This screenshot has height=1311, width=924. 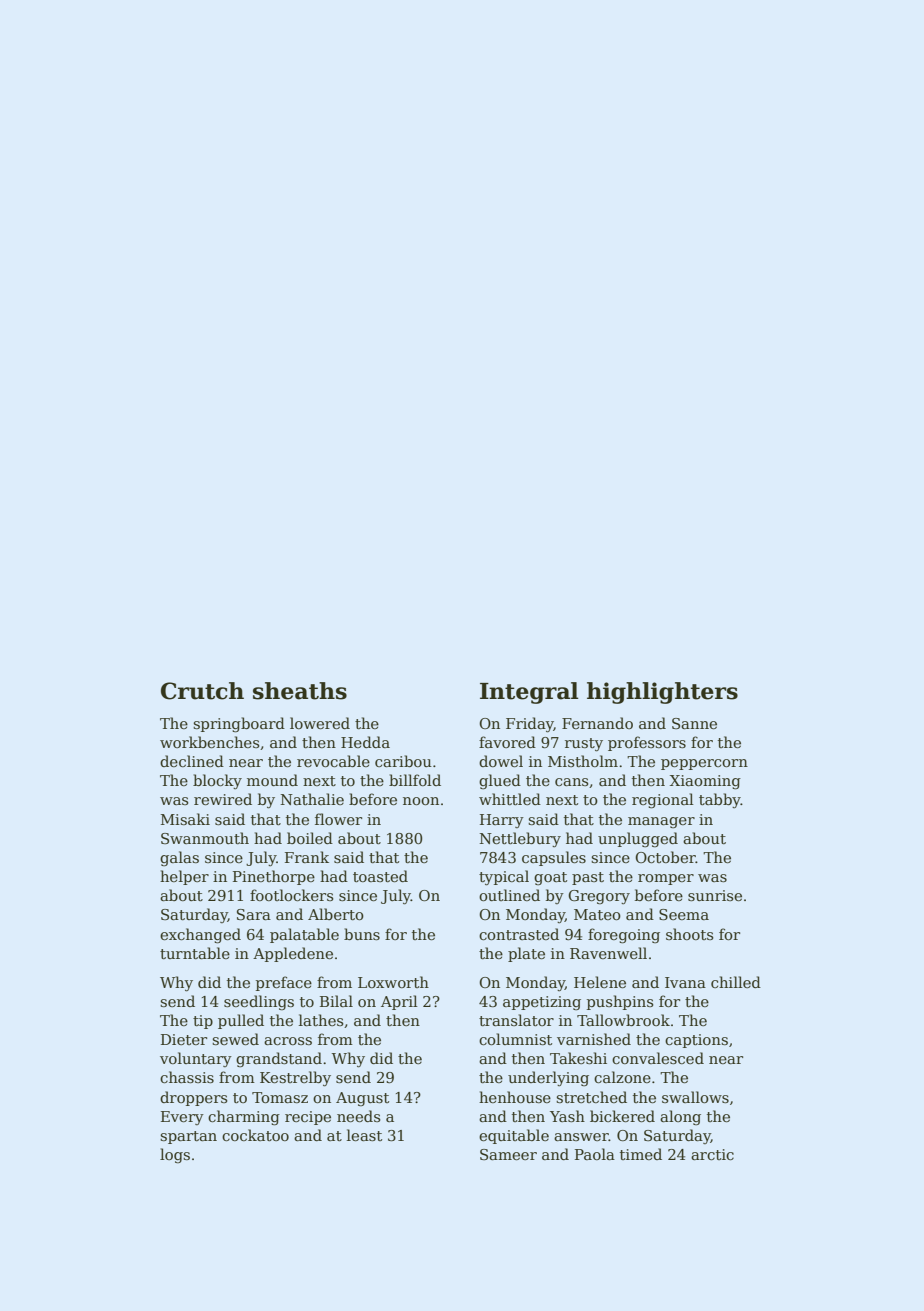 I want to click on palatable, so click(x=304, y=935).
